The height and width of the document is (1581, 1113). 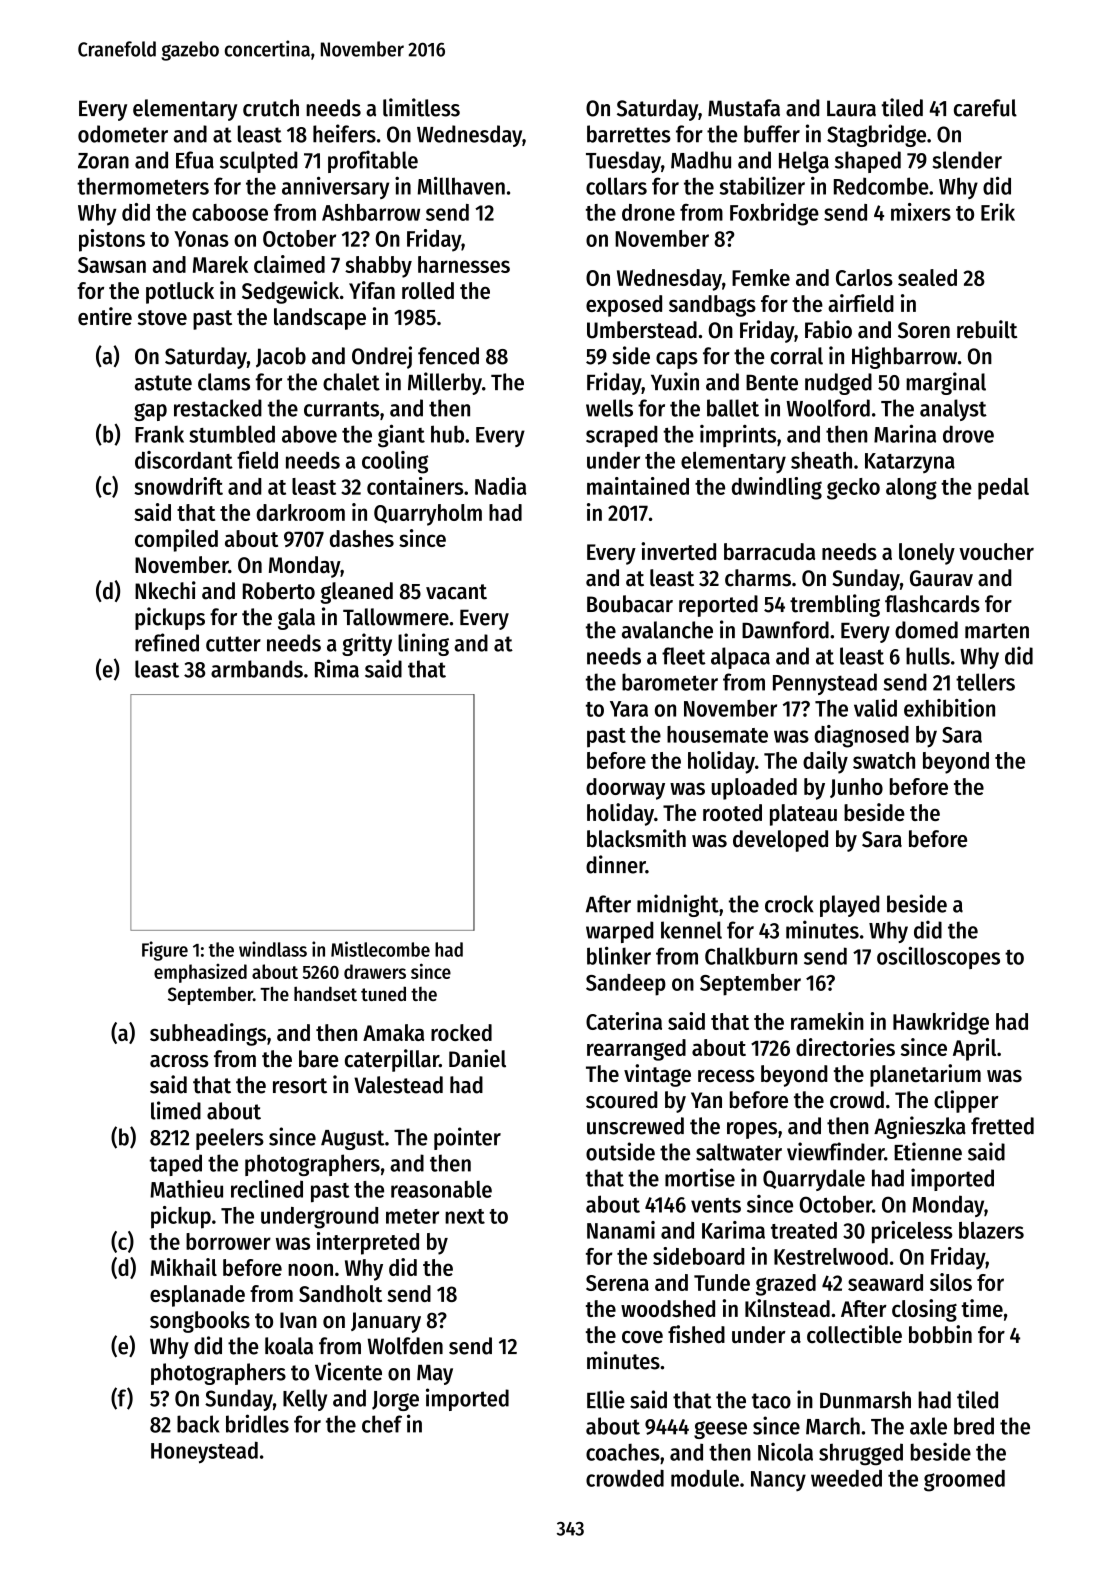 What do you see at coordinates (344, 133) in the document?
I see `heifers` at bounding box center [344, 133].
